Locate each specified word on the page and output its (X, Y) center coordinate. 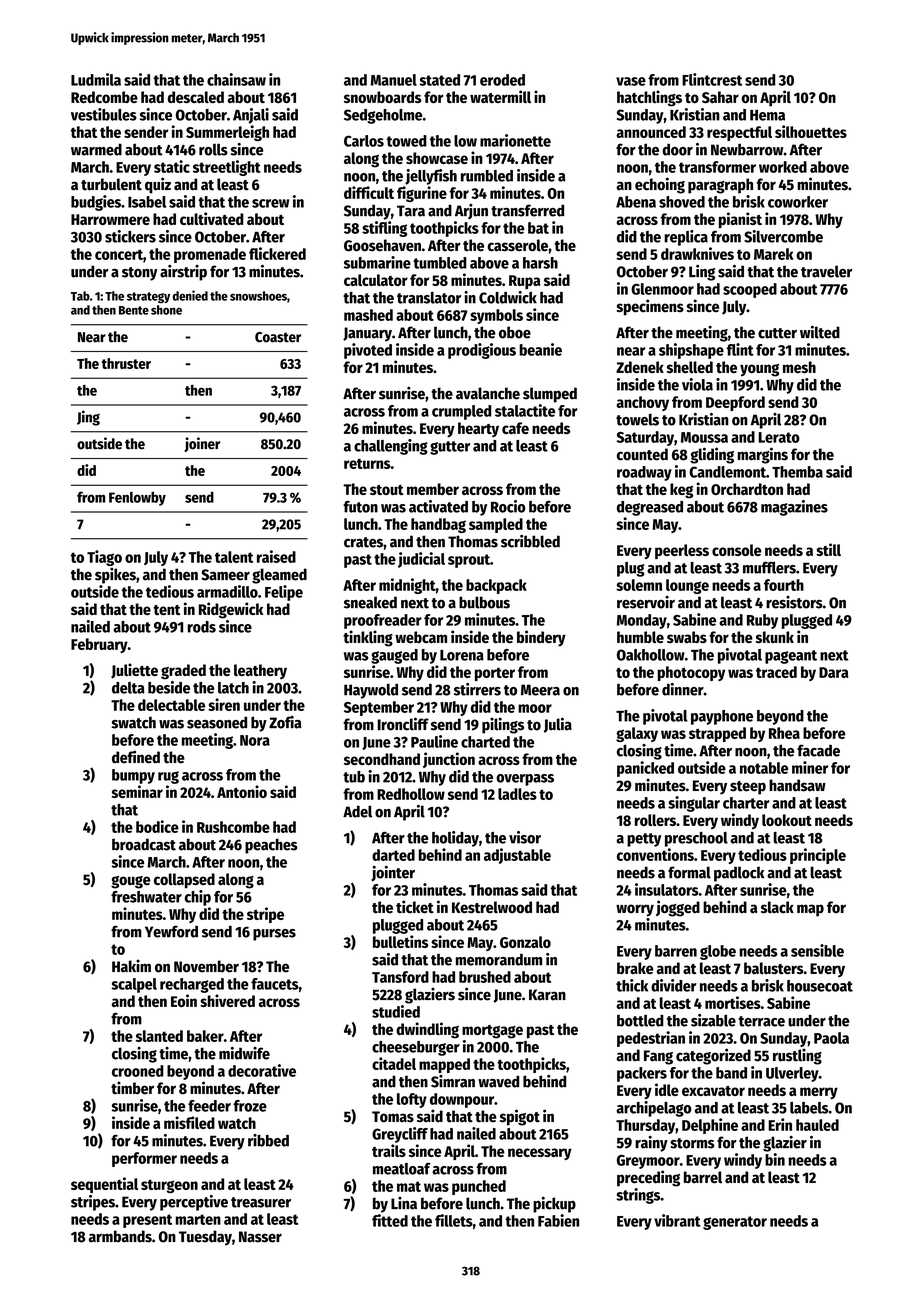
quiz (158, 185)
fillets (454, 1220)
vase (631, 81)
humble (640, 637)
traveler (826, 271)
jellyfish (431, 177)
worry (635, 910)
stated (440, 80)
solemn (639, 585)
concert (119, 254)
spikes (115, 576)
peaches (271, 846)
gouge (131, 882)
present (147, 1221)
